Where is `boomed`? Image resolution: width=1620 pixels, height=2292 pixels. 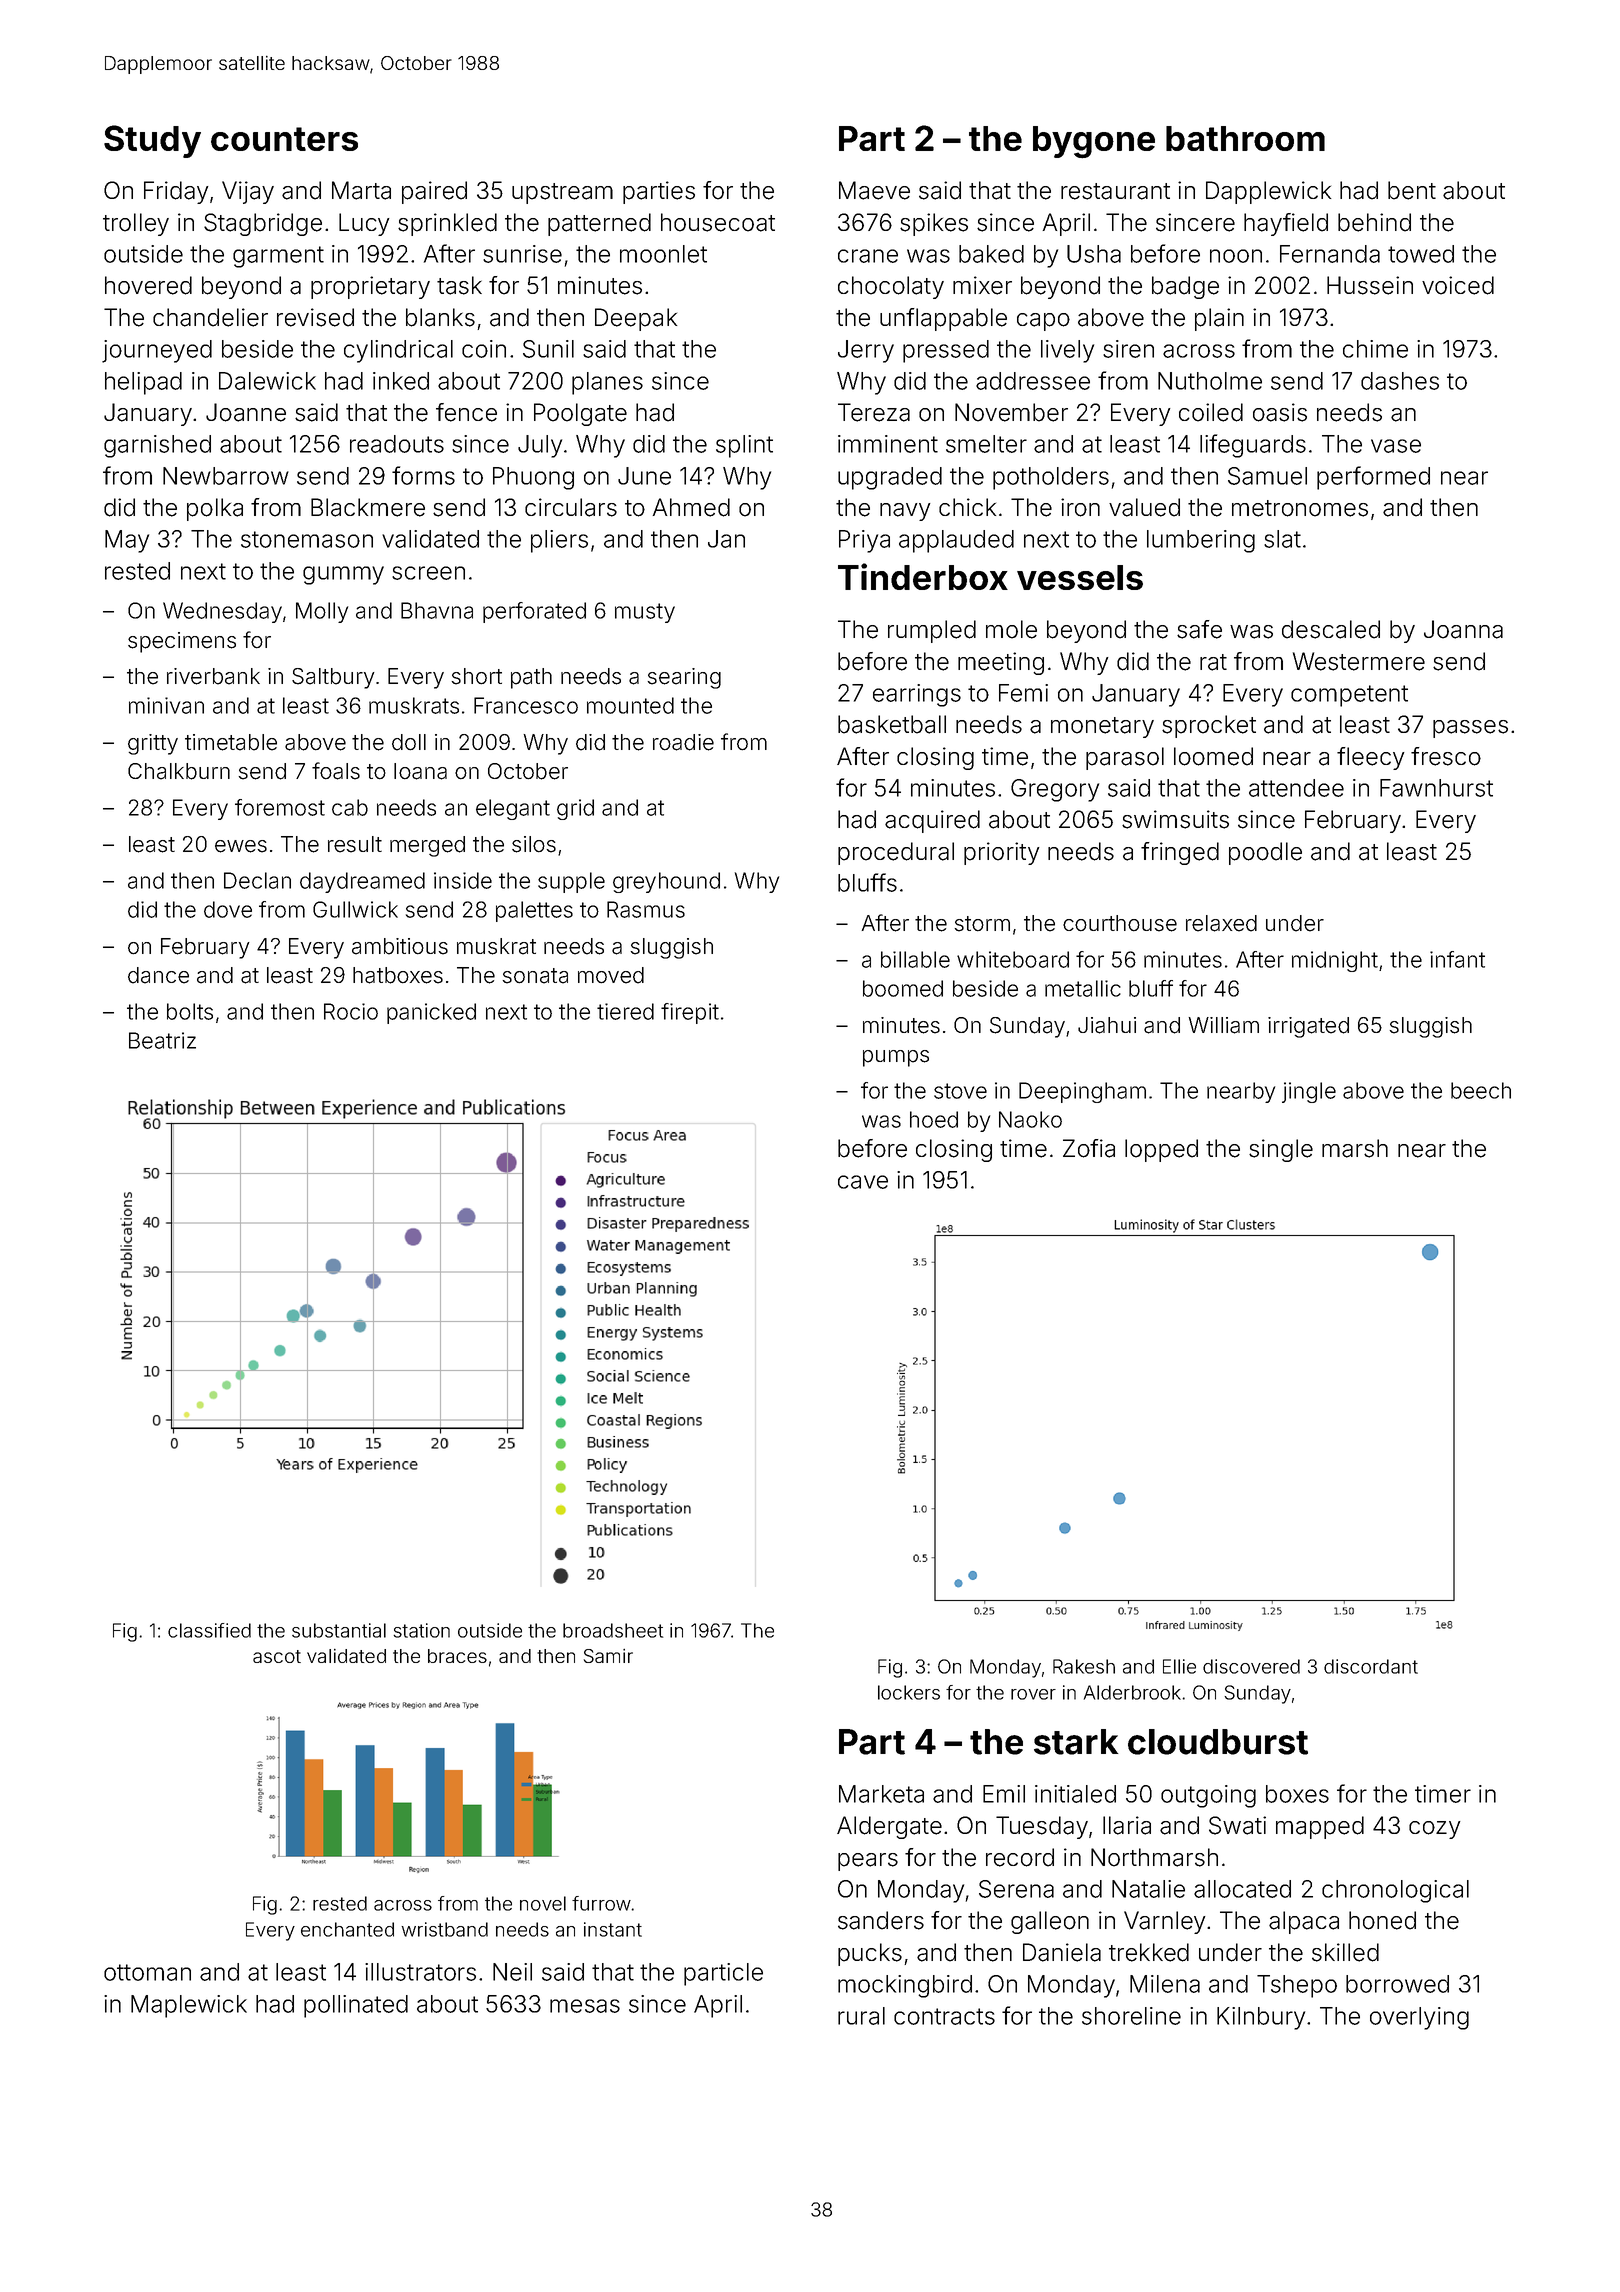
boomed is located at coordinates (903, 988).
